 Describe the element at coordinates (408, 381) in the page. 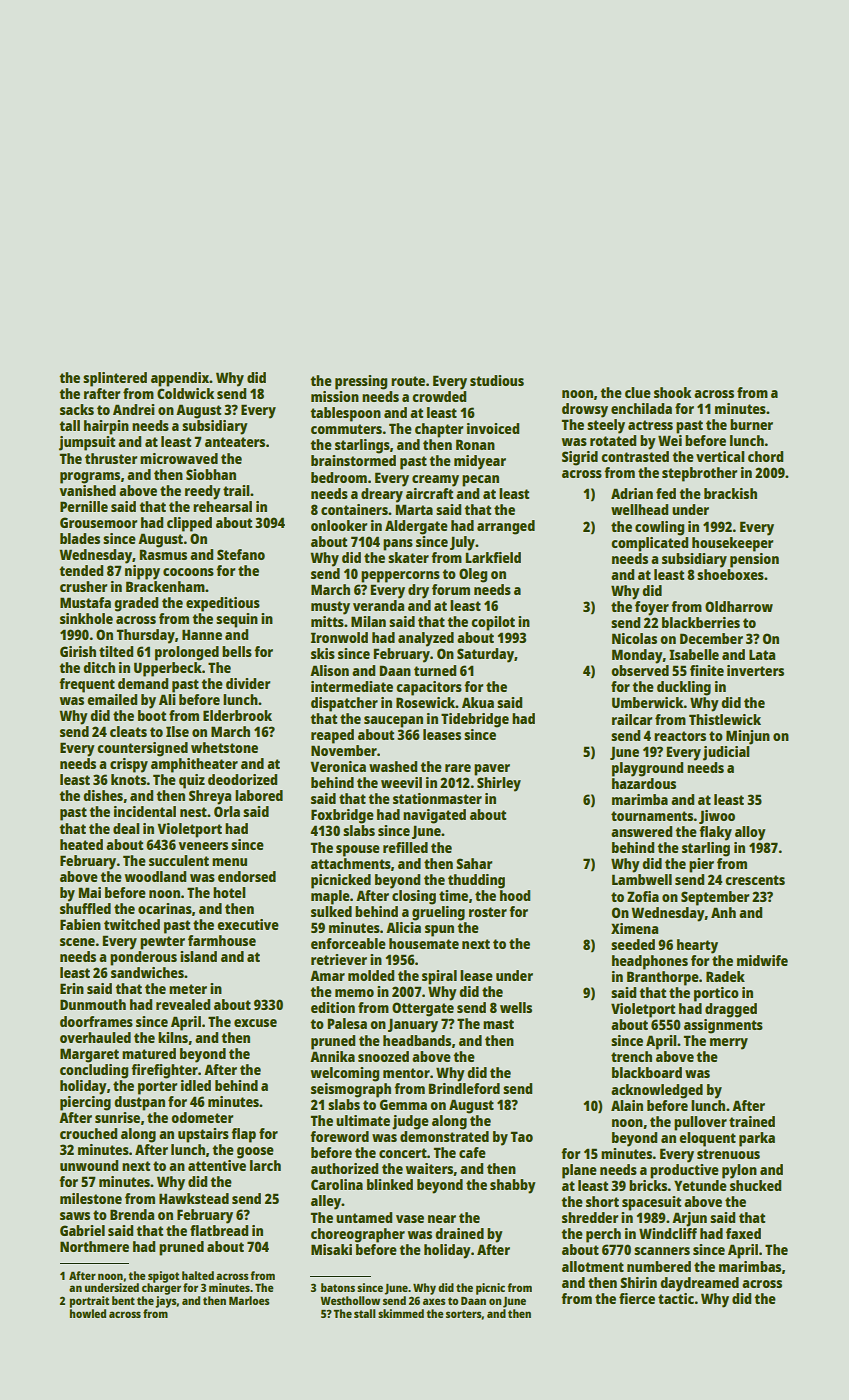

I see `route` at that location.
